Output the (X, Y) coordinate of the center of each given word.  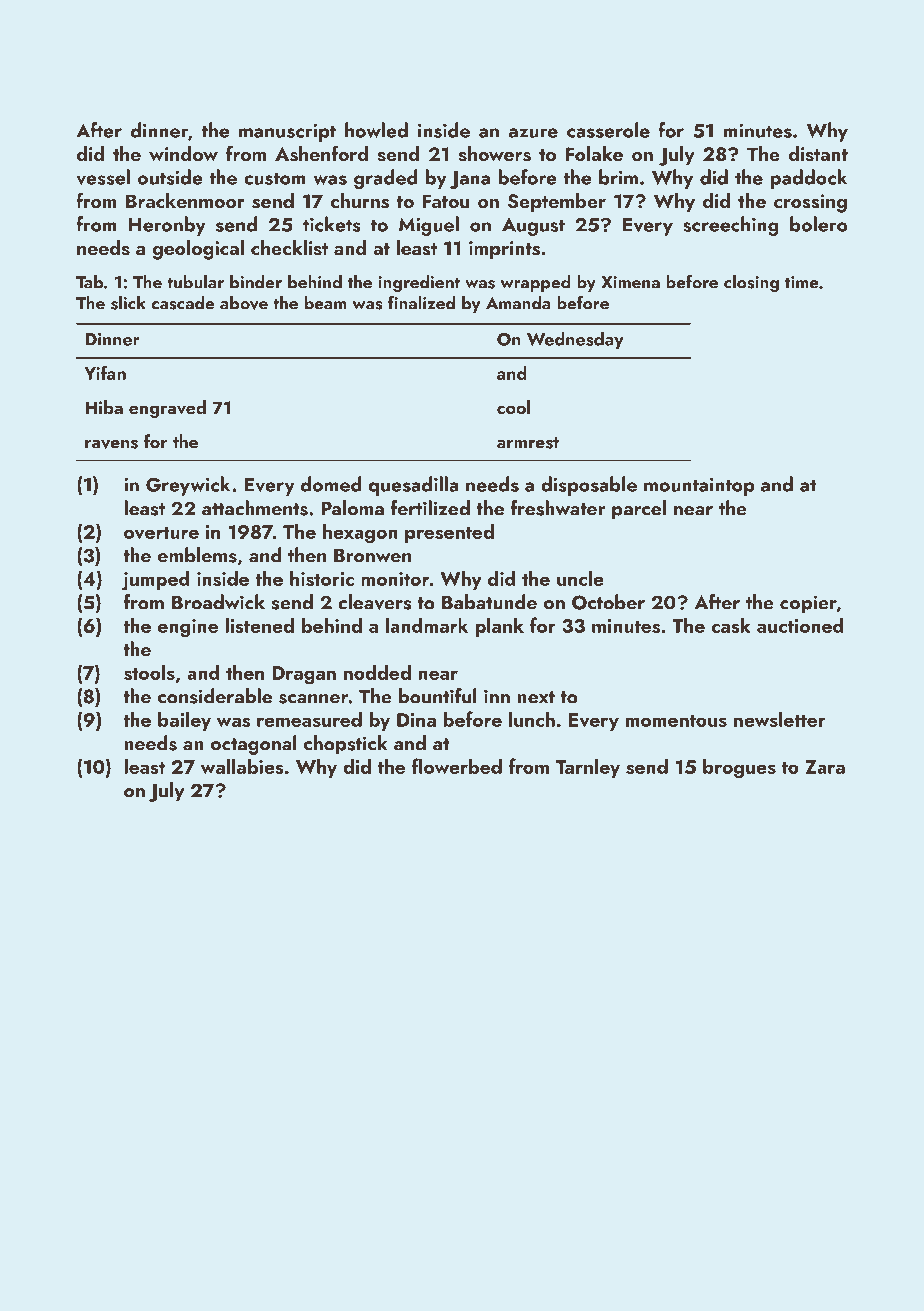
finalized (421, 302)
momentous (676, 721)
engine (188, 628)
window (183, 153)
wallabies (242, 766)
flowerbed (457, 766)
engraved (167, 409)
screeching (731, 226)
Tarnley (588, 768)
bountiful (438, 696)
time (802, 282)
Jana (470, 180)
